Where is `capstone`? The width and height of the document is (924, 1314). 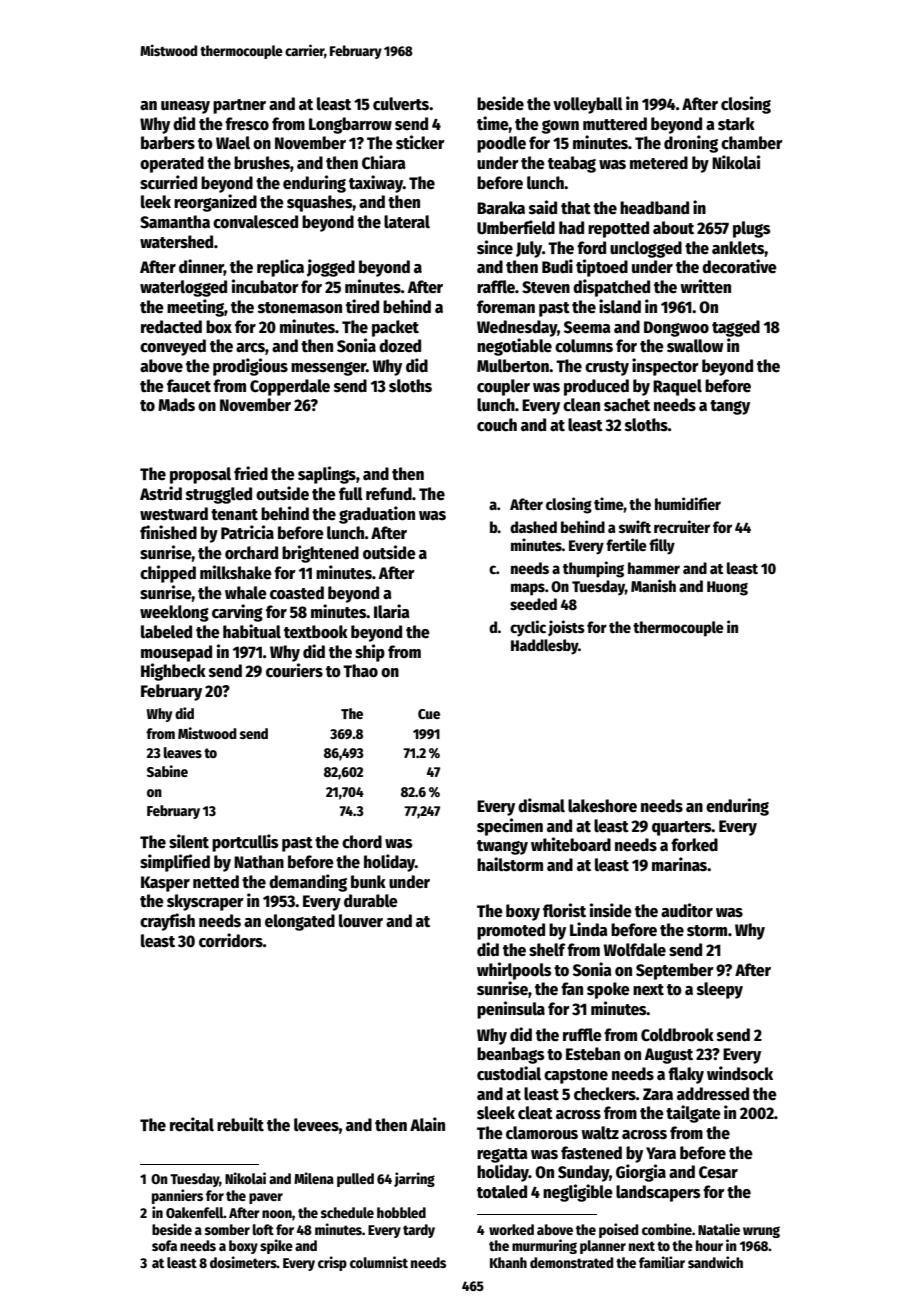
capstone is located at coordinates (576, 1076).
